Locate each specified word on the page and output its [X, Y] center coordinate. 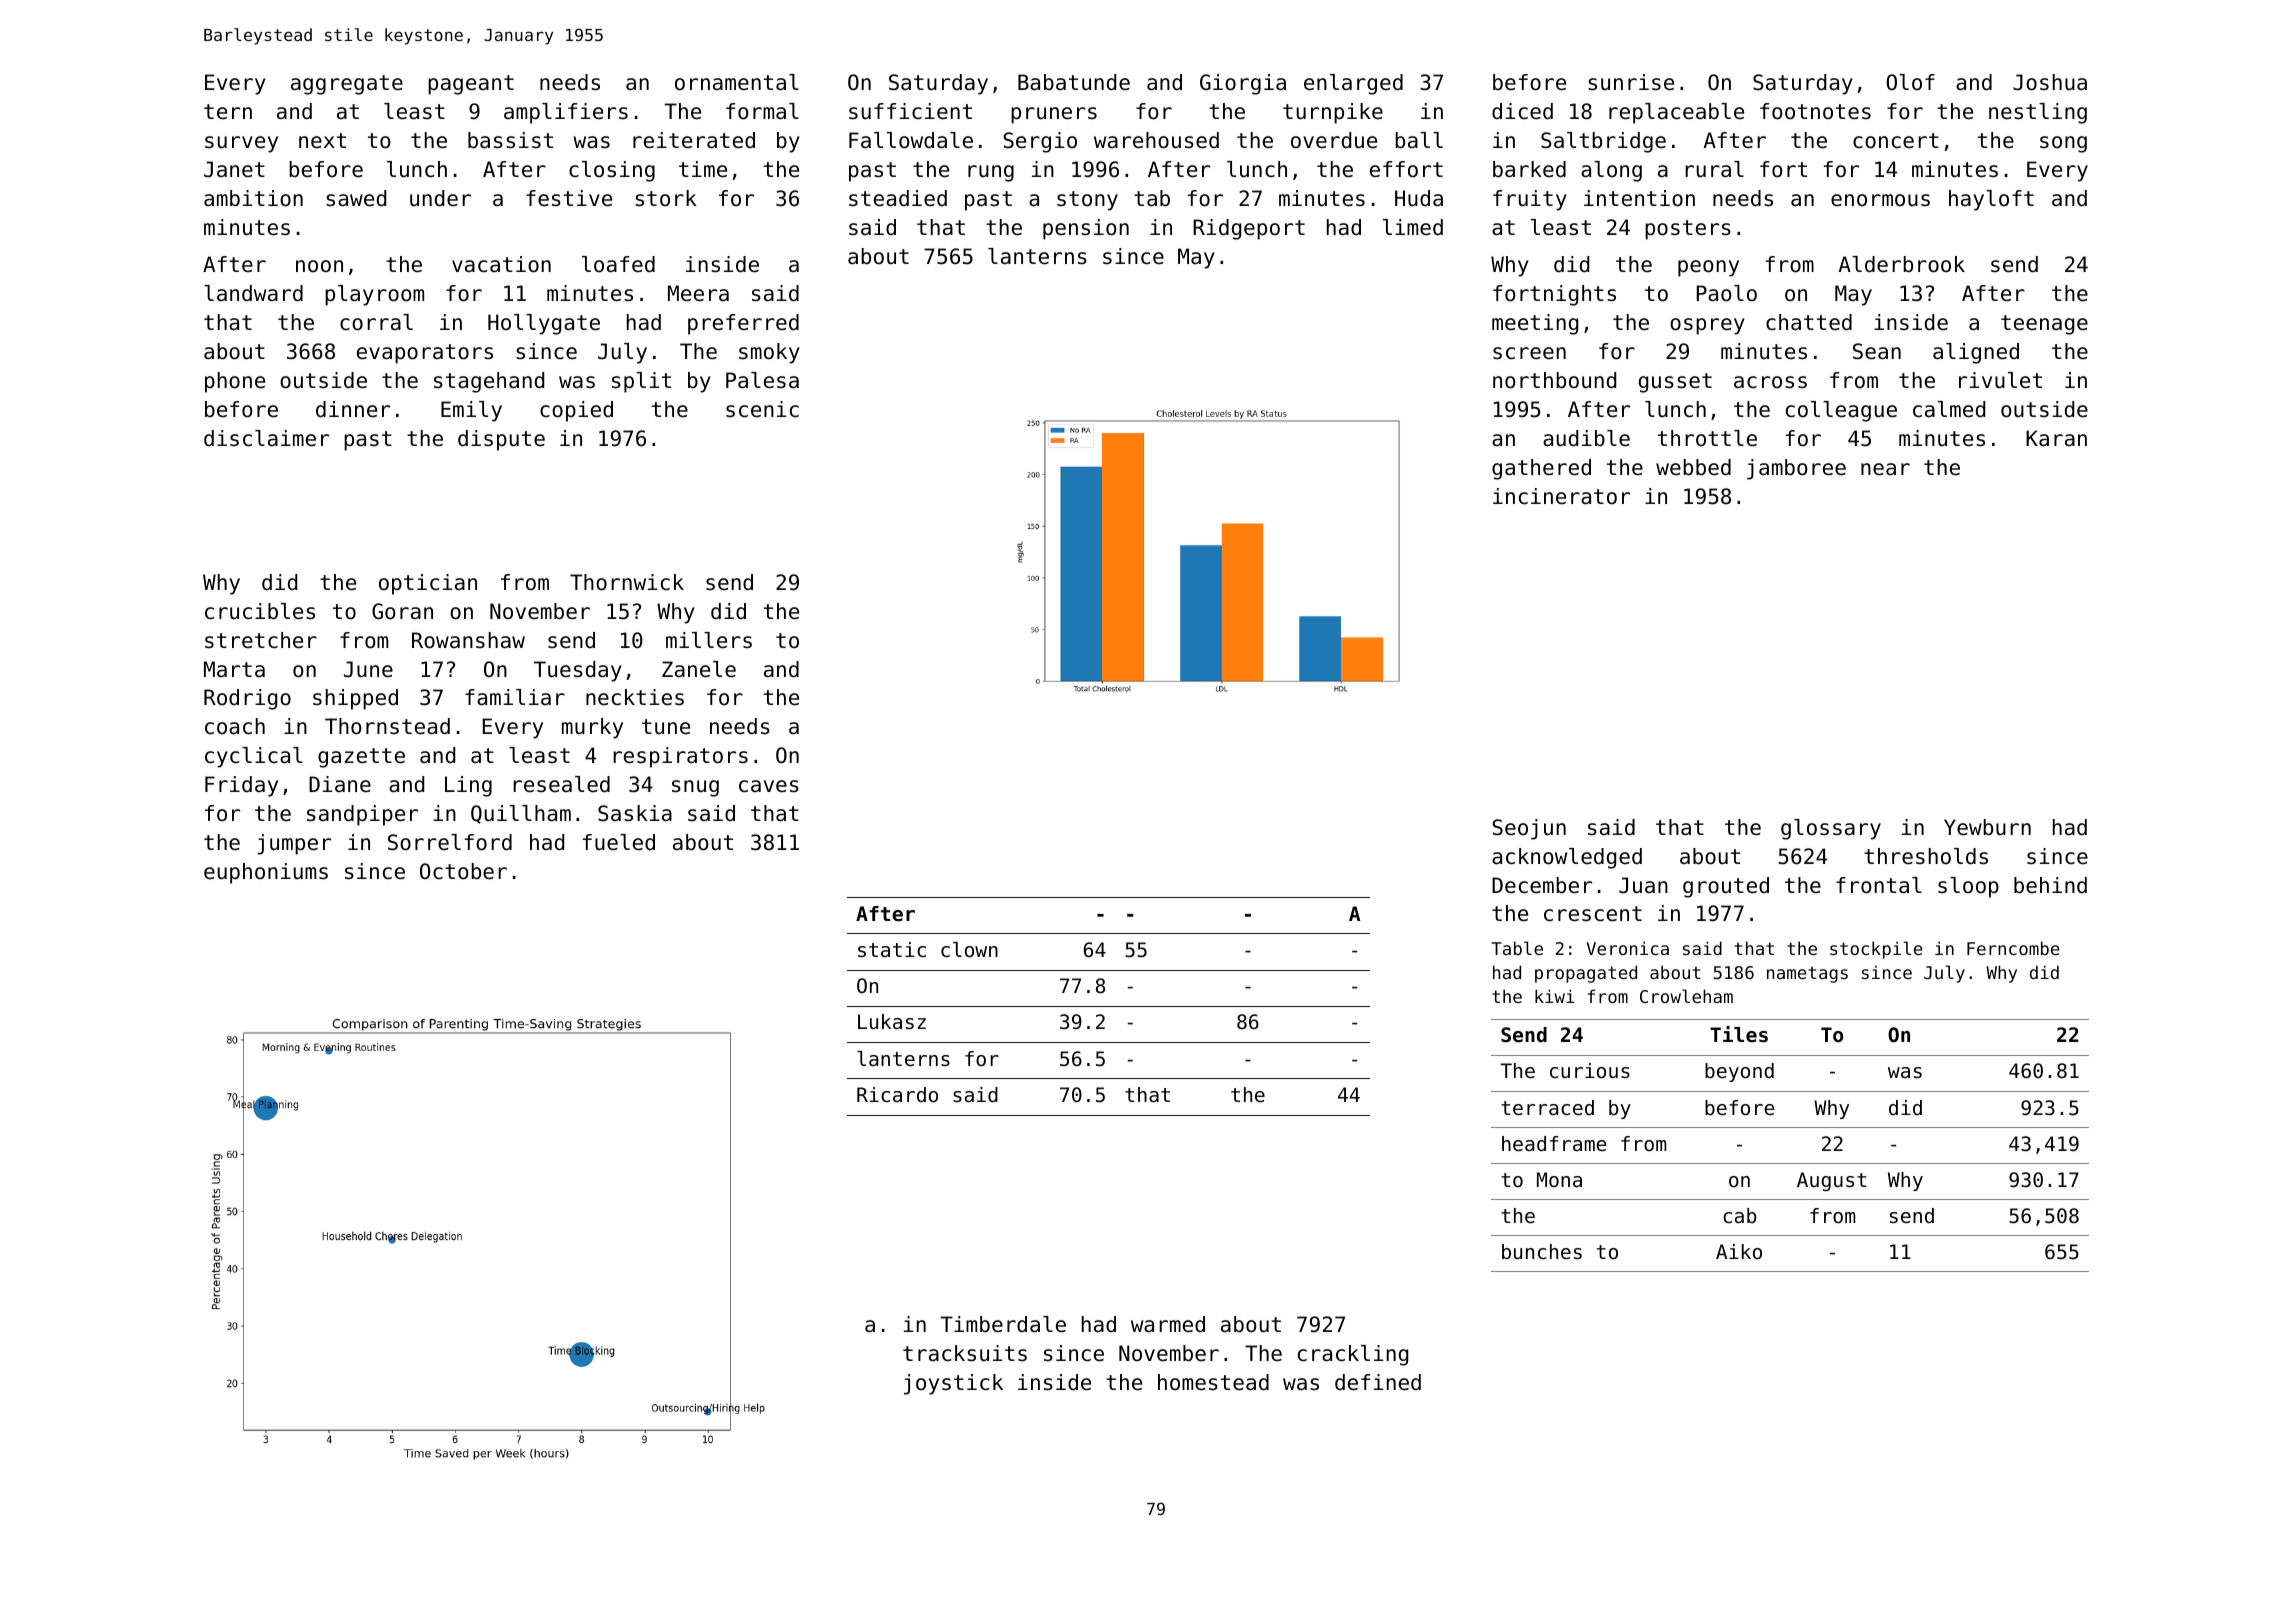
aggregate [347, 85]
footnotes [1815, 111]
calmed [1949, 409]
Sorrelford [450, 842]
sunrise [1631, 82]
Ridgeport [1249, 229]
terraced [1547, 1108]
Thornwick [627, 582]
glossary [1831, 829]
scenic [762, 409]
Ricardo [897, 1095]
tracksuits [965, 1353]
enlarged [1353, 84]
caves [769, 786]
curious [1590, 1071]
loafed [618, 264]
